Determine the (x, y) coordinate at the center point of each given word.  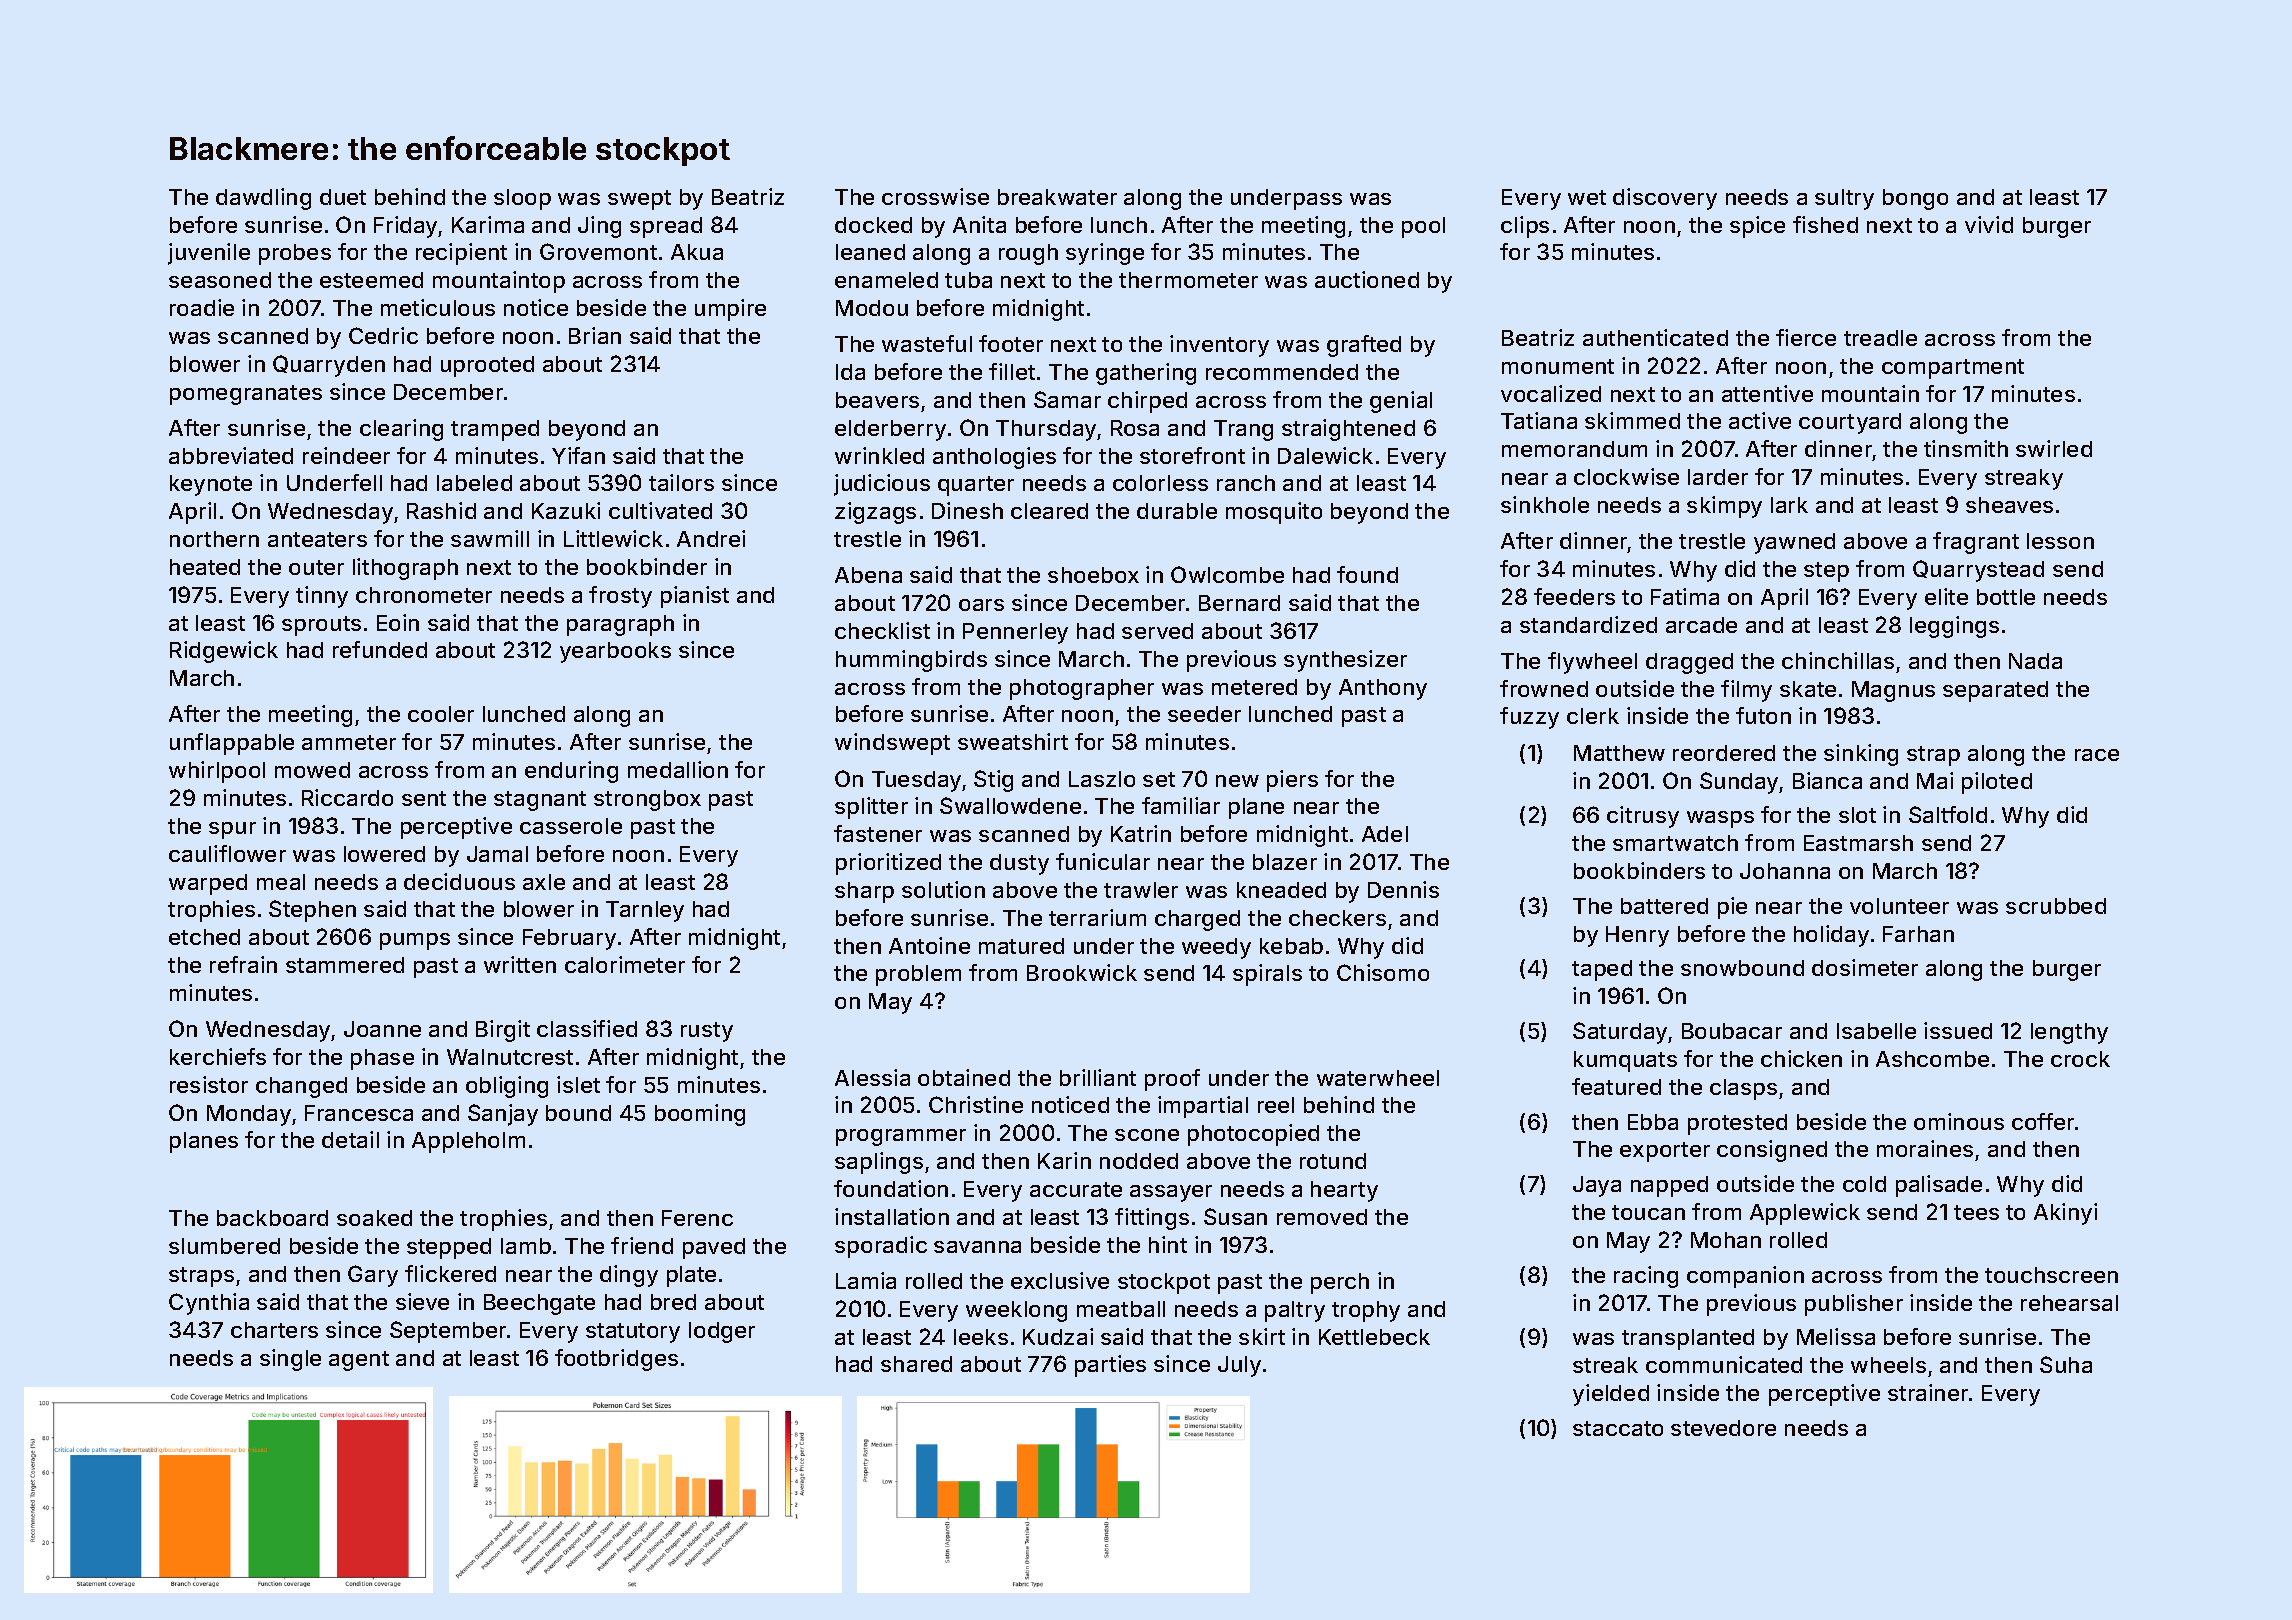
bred (673, 1302)
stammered (345, 965)
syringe (1105, 254)
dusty (1019, 864)
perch (1340, 1283)
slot (1857, 815)
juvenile (209, 254)
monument (1558, 366)
